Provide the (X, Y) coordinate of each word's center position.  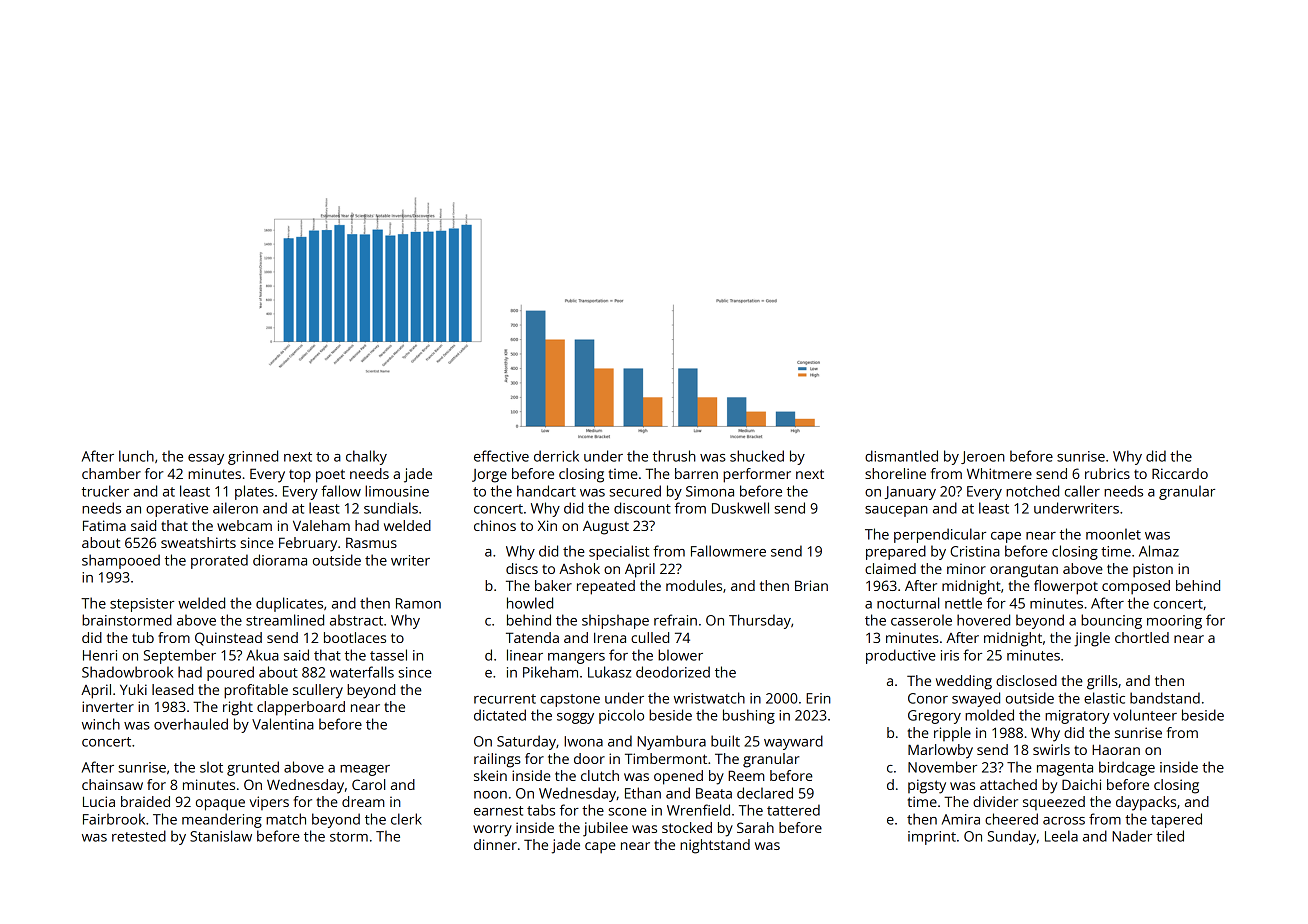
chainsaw (112, 784)
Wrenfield (698, 810)
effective (501, 456)
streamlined (285, 620)
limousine (397, 491)
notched (1032, 491)
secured (635, 491)
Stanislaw (221, 836)
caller (1082, 491)
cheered (1011, 819)
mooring (1174, 622)
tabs (541, 810)
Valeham (321, 525)
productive (901, 656)
